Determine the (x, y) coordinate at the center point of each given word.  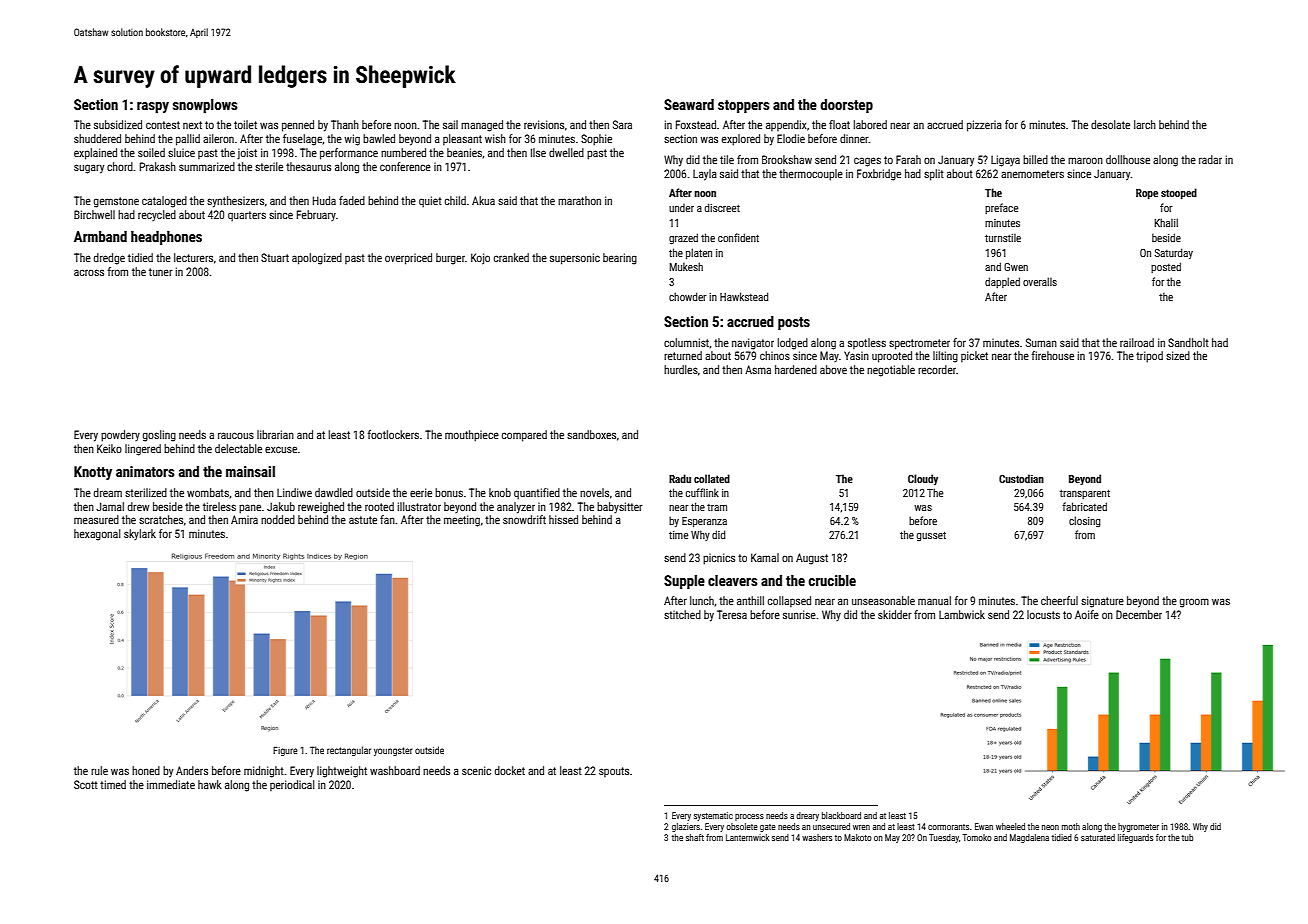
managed (482, 126)
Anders (192, 770)
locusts (1043, 614)
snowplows (205, 106)
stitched (682, 614)
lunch (702, 600)
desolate (1110, 124)
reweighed (321, 508)
